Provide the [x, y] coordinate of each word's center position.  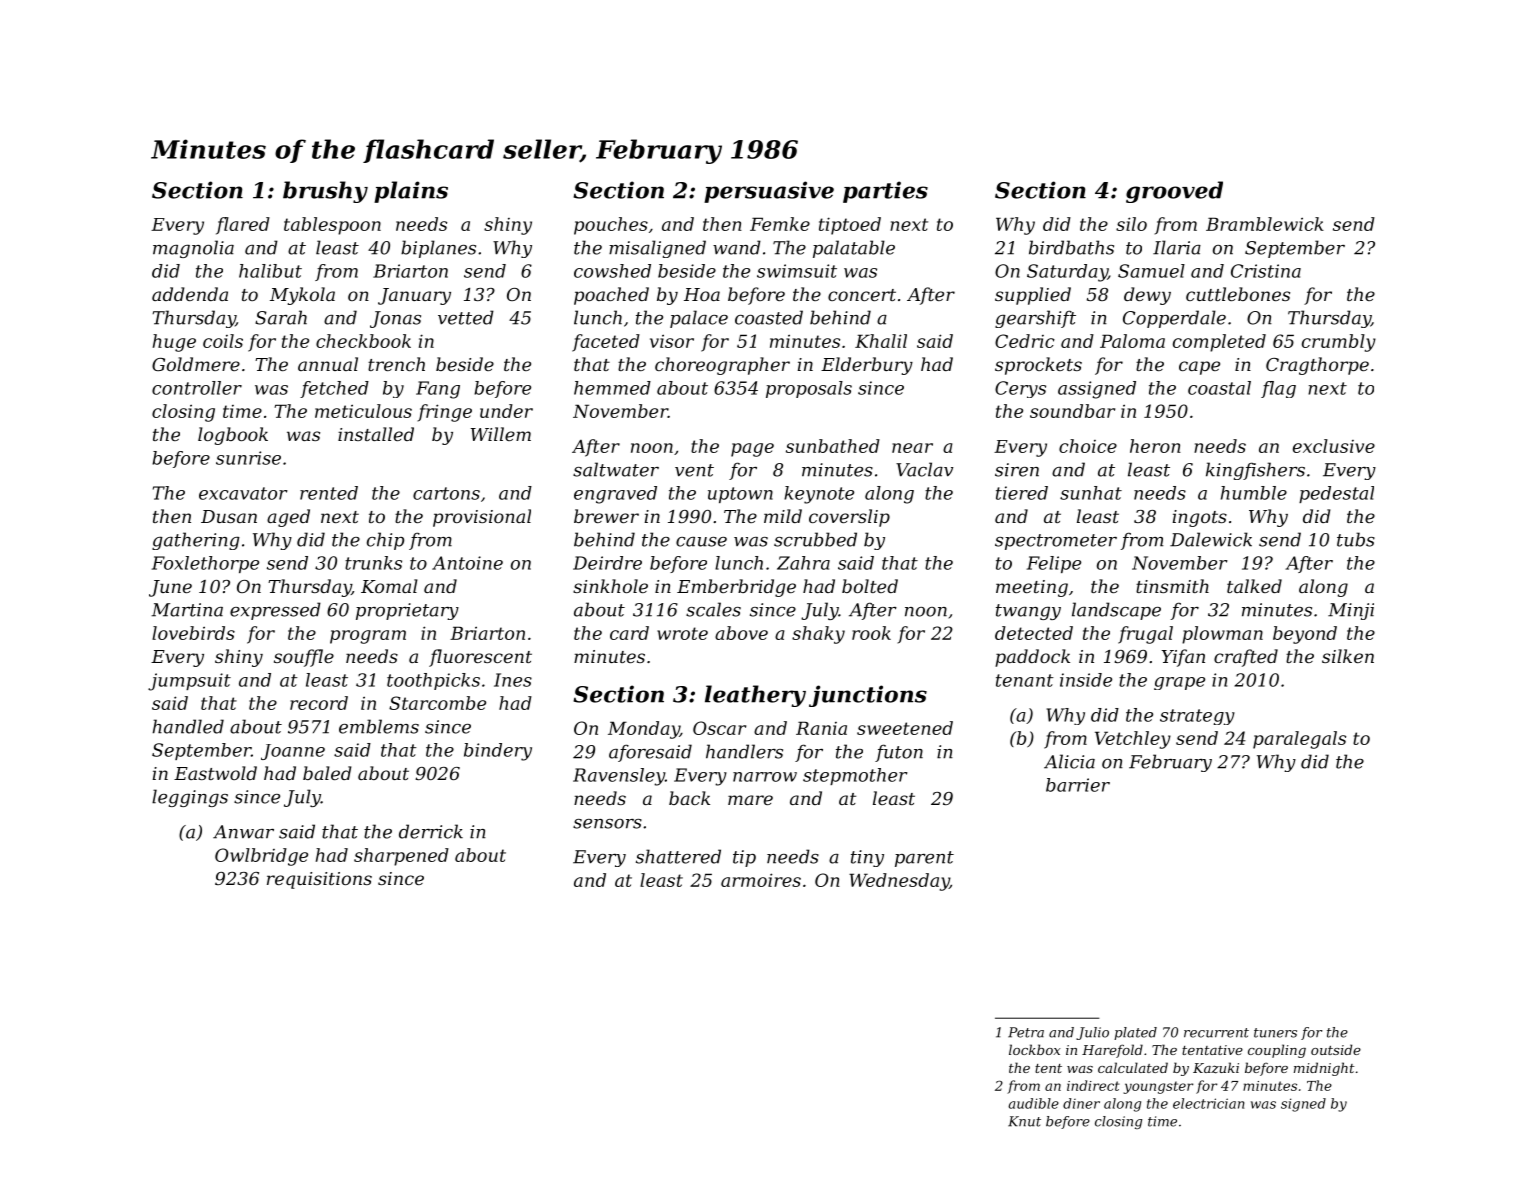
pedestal [1336, 494]
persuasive [769, 192]
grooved [1174, 192]
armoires [761, 880]
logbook [233, 436]
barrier [1078, 785]
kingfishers [1255, 471]
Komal [389, 586]
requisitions [319, 880]
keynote [819, 495]
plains [411, 192]
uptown [740, 495]
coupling [1277, 1051]
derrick [431, 831]
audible [1033, 1103]
